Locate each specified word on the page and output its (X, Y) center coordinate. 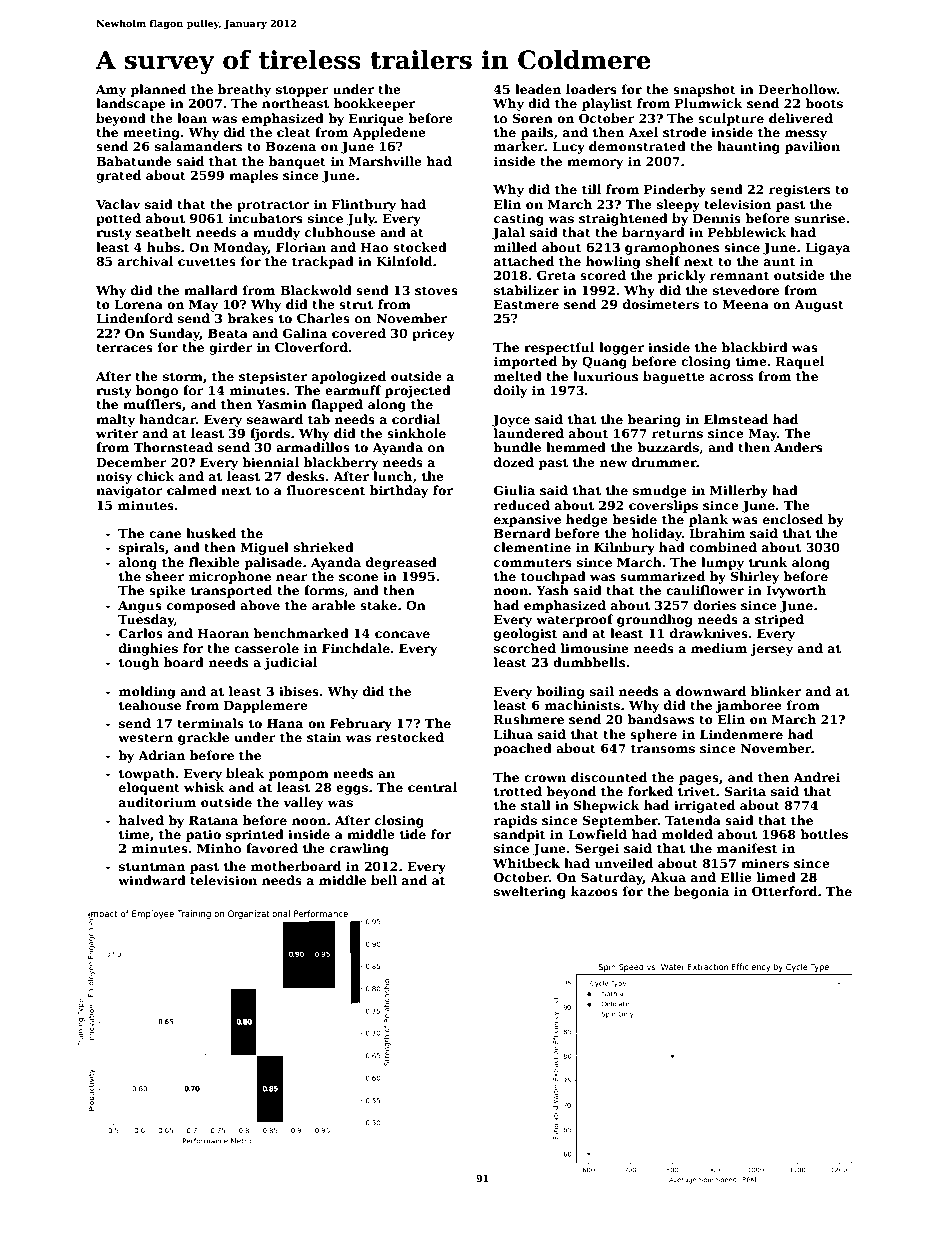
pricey (433, 334)
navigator (129, 491)
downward (711, 691)
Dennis (717, 218)
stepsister (273, 377)
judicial (290, 663)
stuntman (152, 866)
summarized (662, 576)
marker (518, 146)
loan (192, 118)
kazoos (594, 891)
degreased (401, 563)
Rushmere (529, 719)
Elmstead (736, 419)
